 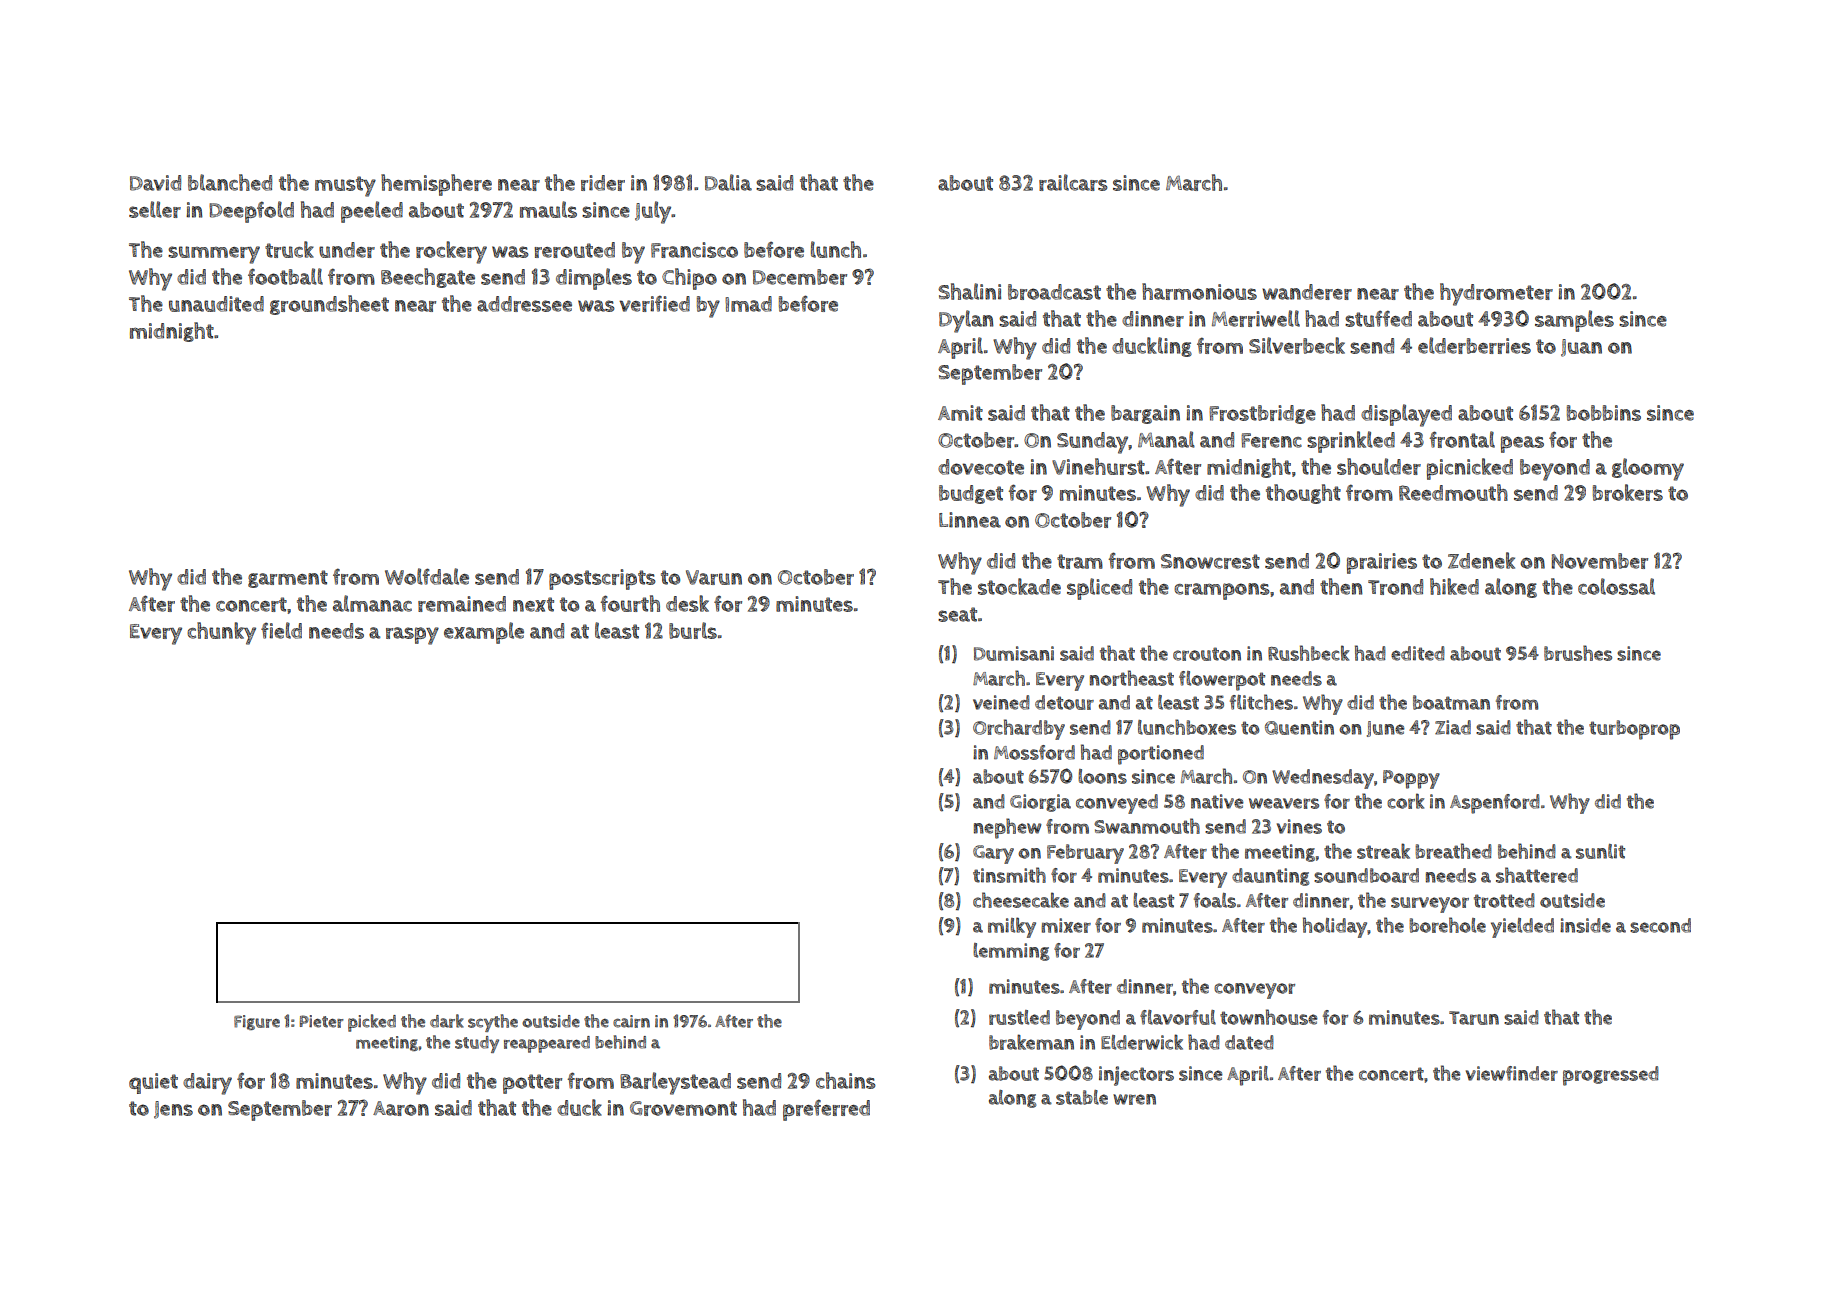 I want to click on wanderer, so click(x=1307, y=292).
